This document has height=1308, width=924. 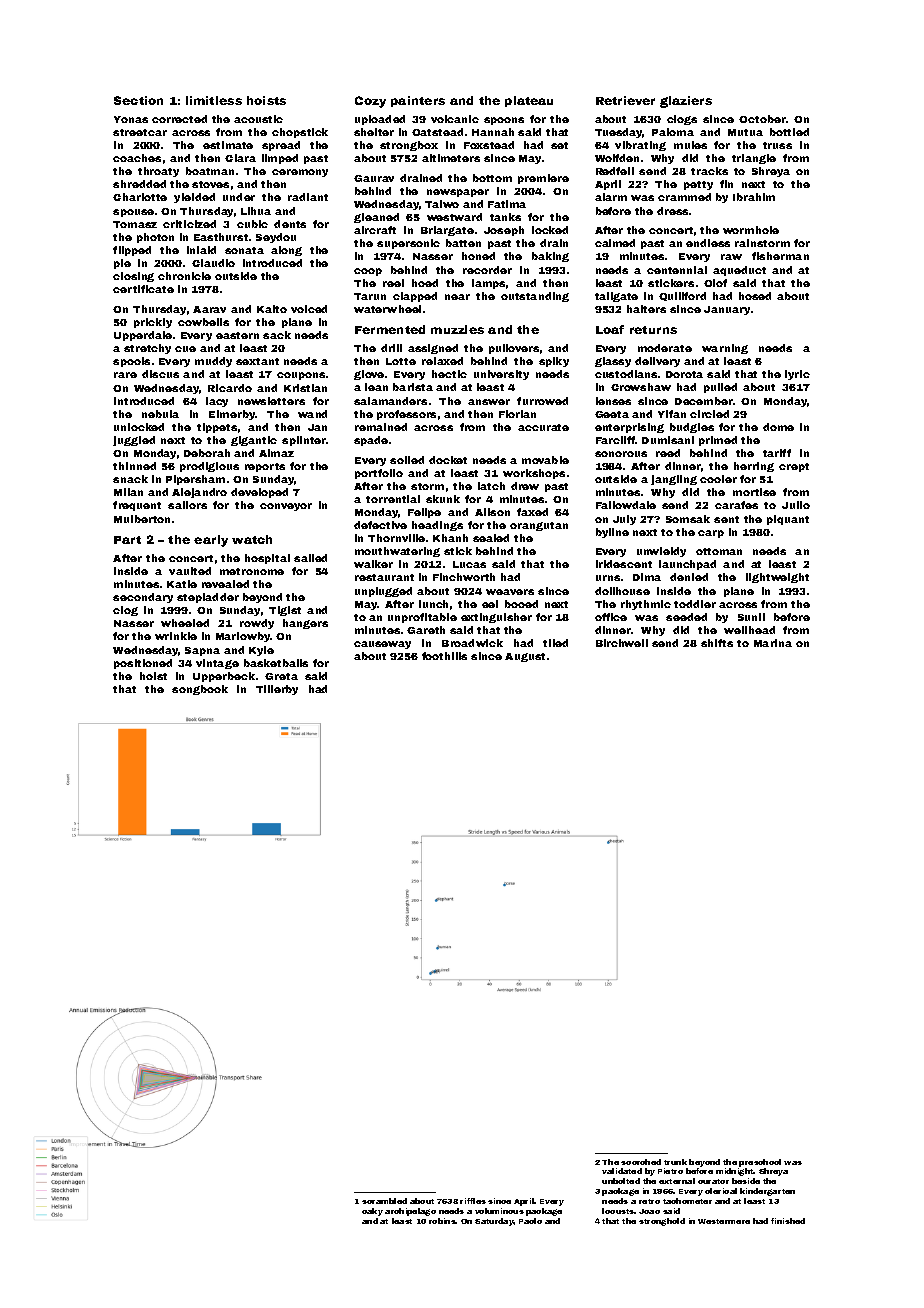 I want to click on Section, so click(x=138, y=100).
